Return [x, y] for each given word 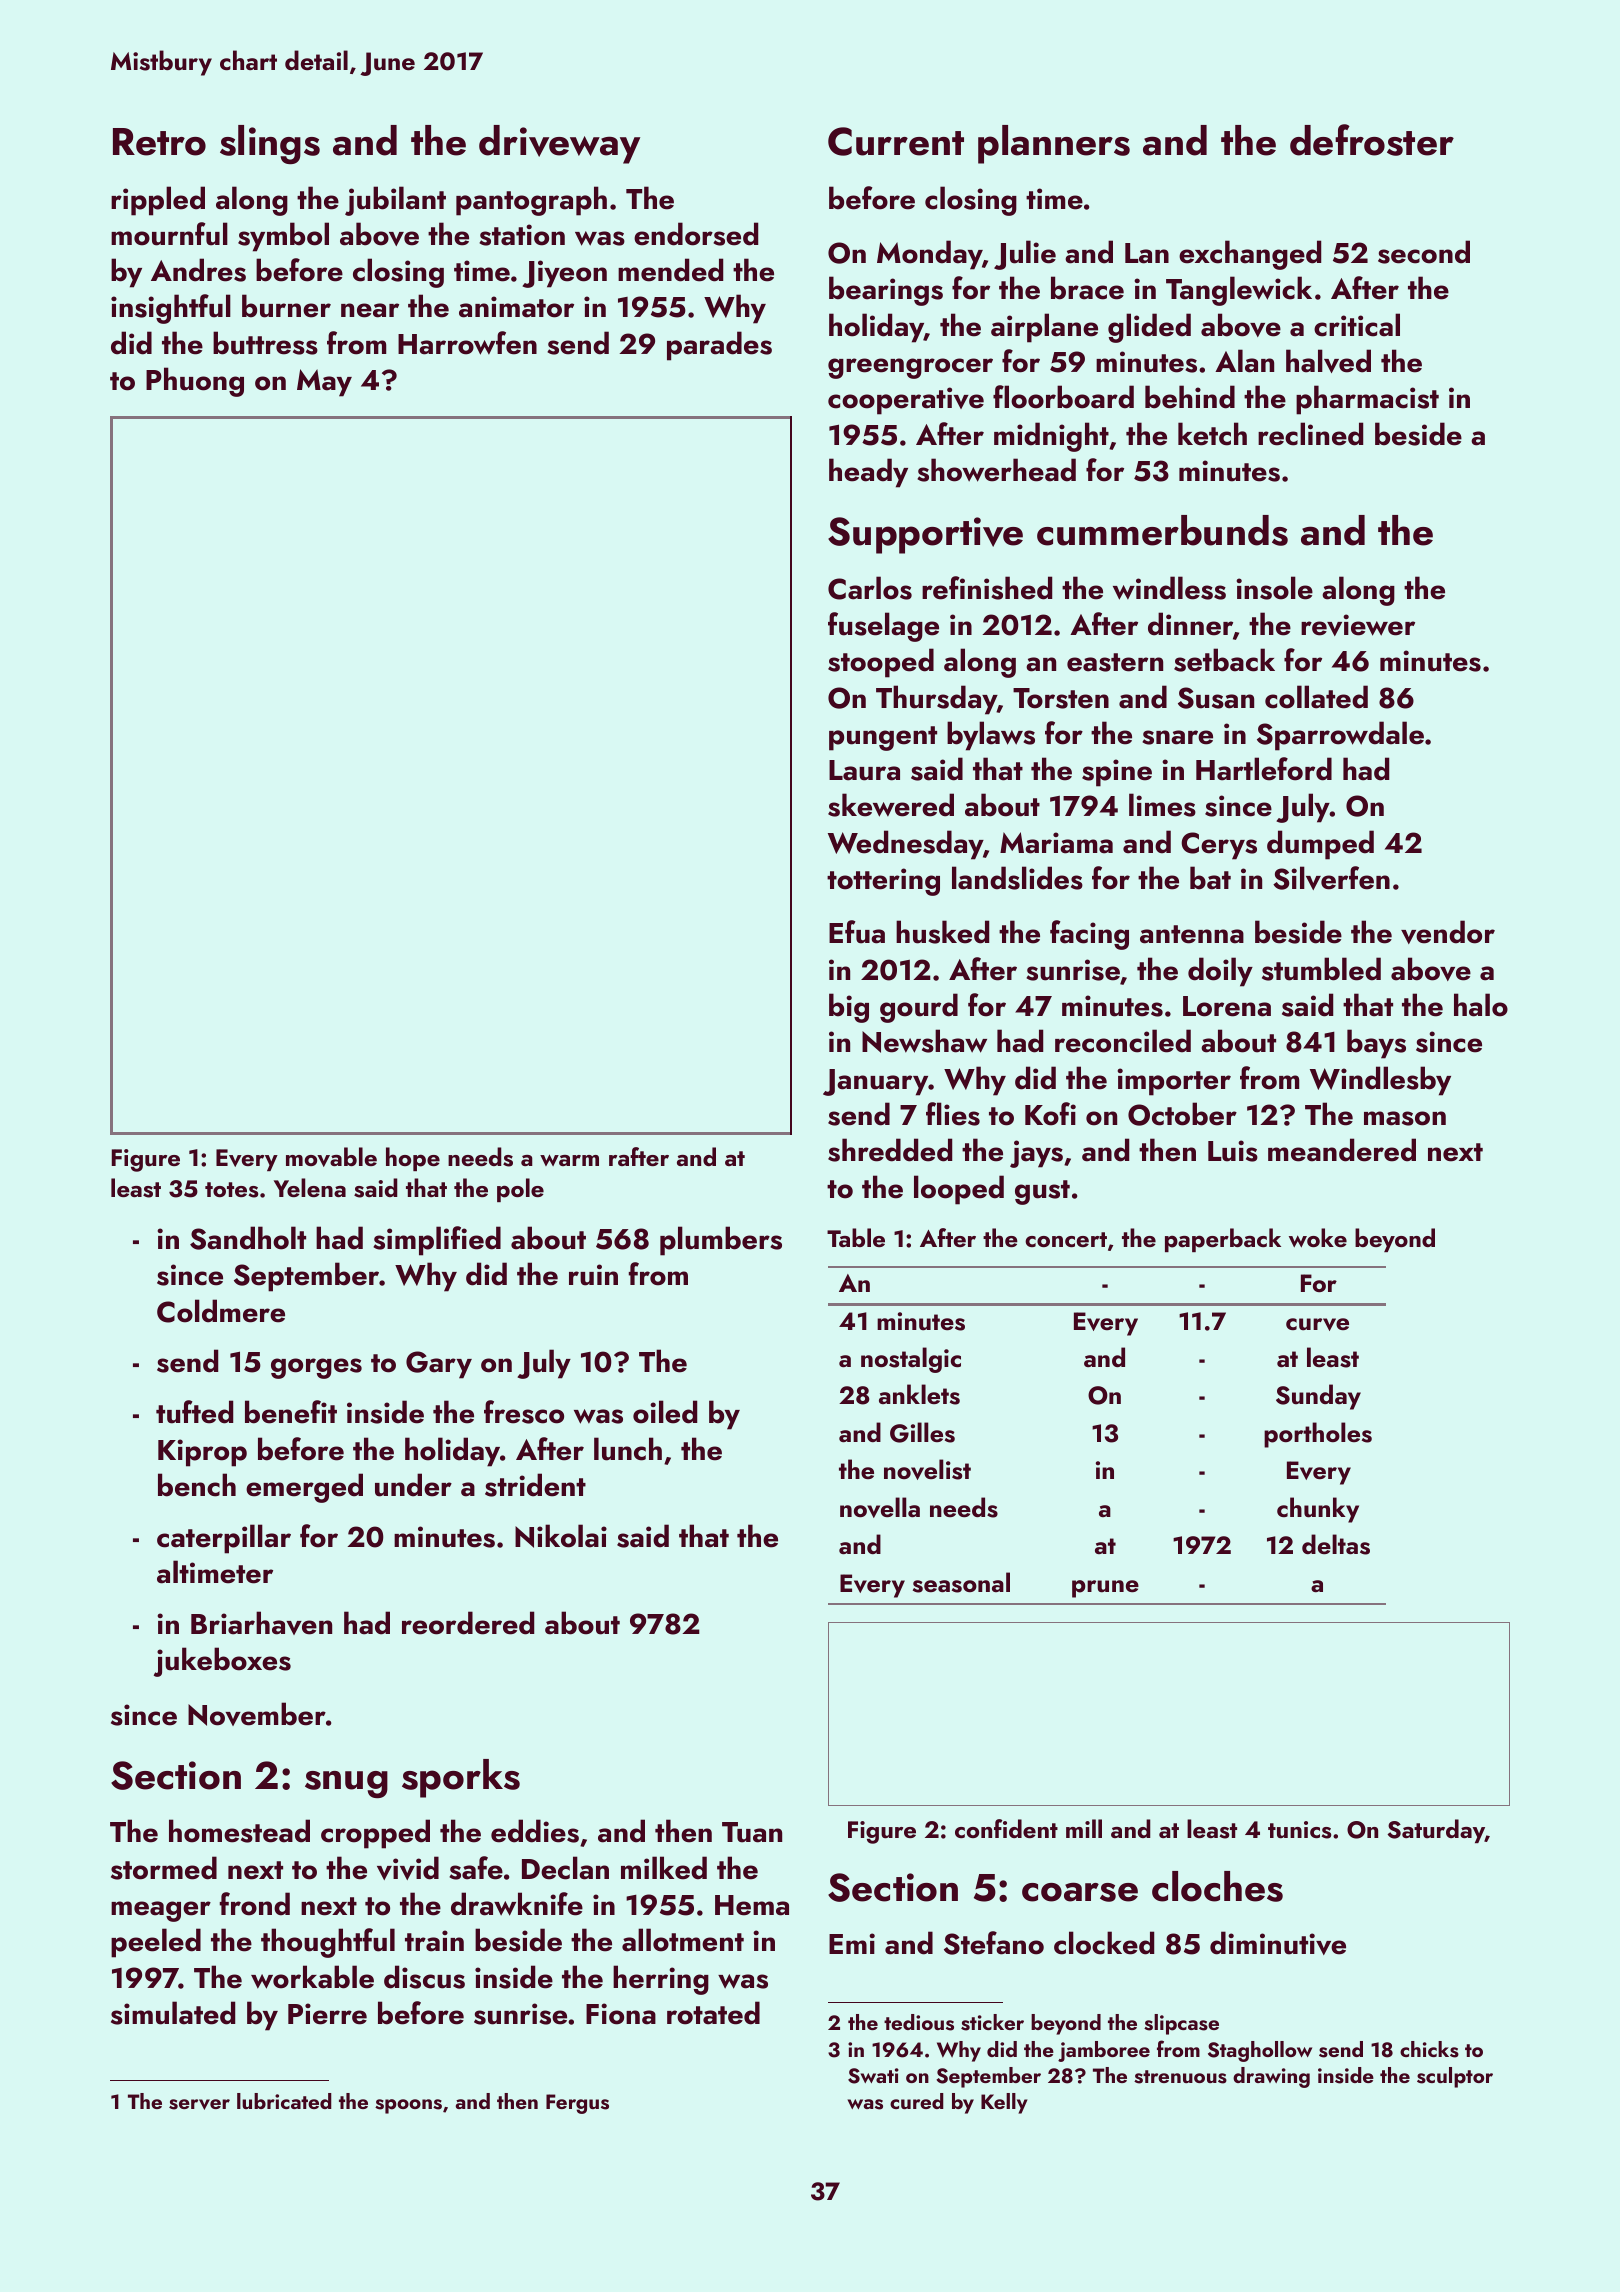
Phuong [195, 382]
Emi [852, 1943]
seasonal [961, 1582]
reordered [468, 1623]
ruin [593, 1275]
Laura [864, 770]
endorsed [696, 234]
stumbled [1321, 969]
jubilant [395, 201]
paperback [1223, 1240]
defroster [1372, 140]
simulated [173, 2013]
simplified [437, 1241]
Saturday [1436, 1831]
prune [1105, 1589]
